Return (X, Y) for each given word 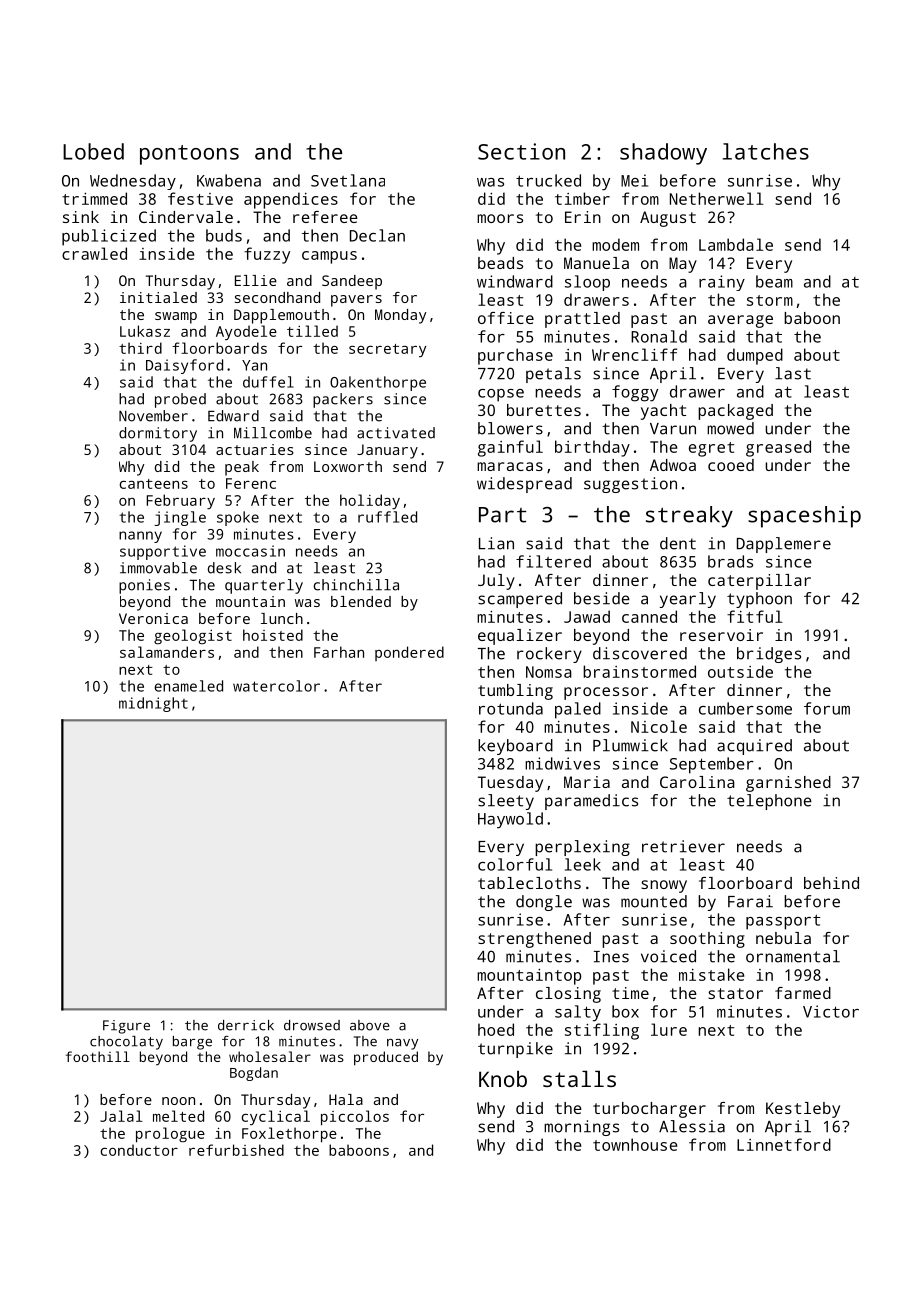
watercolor (276, 686)
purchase (515, 356)
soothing (707, 940)
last (793, 373)
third (140, 348)
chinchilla (356, 585)
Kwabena (229, 180)
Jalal (121, 1116)
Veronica (153, 618)
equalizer (520, 637)
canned (649, 616)
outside (740, 671)
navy (402, 1044)
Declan (377, 235)
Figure (126, 1027)
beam (774, 281)
